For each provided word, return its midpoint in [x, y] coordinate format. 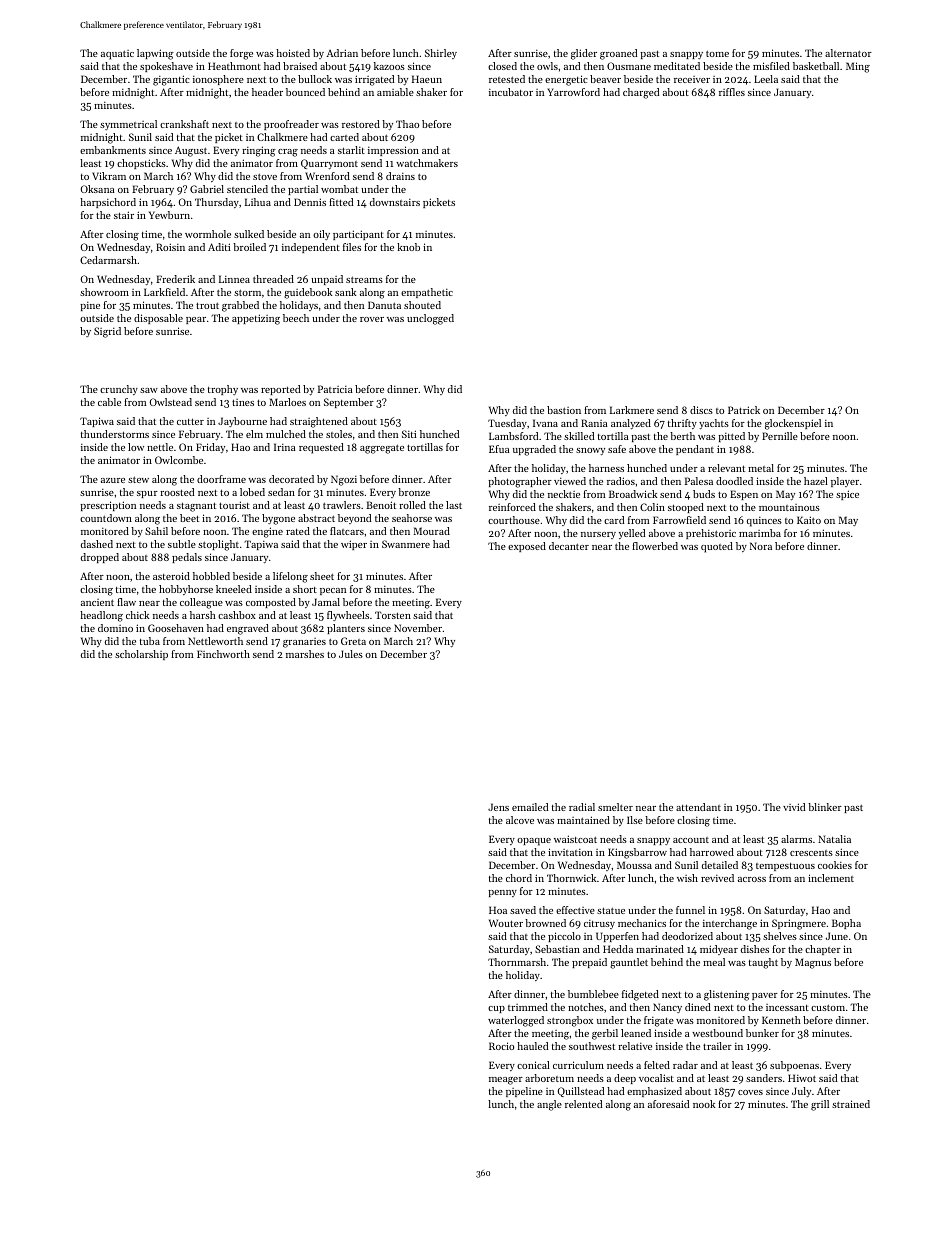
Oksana [98, 189]
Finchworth [223, 654]
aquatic [117, 55]
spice [847, 495]
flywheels [348, 616]
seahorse [412, 518]
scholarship [141, 655]
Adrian [342, 53]
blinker [825, 807]
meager [506, 1081]
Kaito [809, 520]
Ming [858, 67]
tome [717, 53]
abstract [316, 518]
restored [361, 124]
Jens [498, 807]
